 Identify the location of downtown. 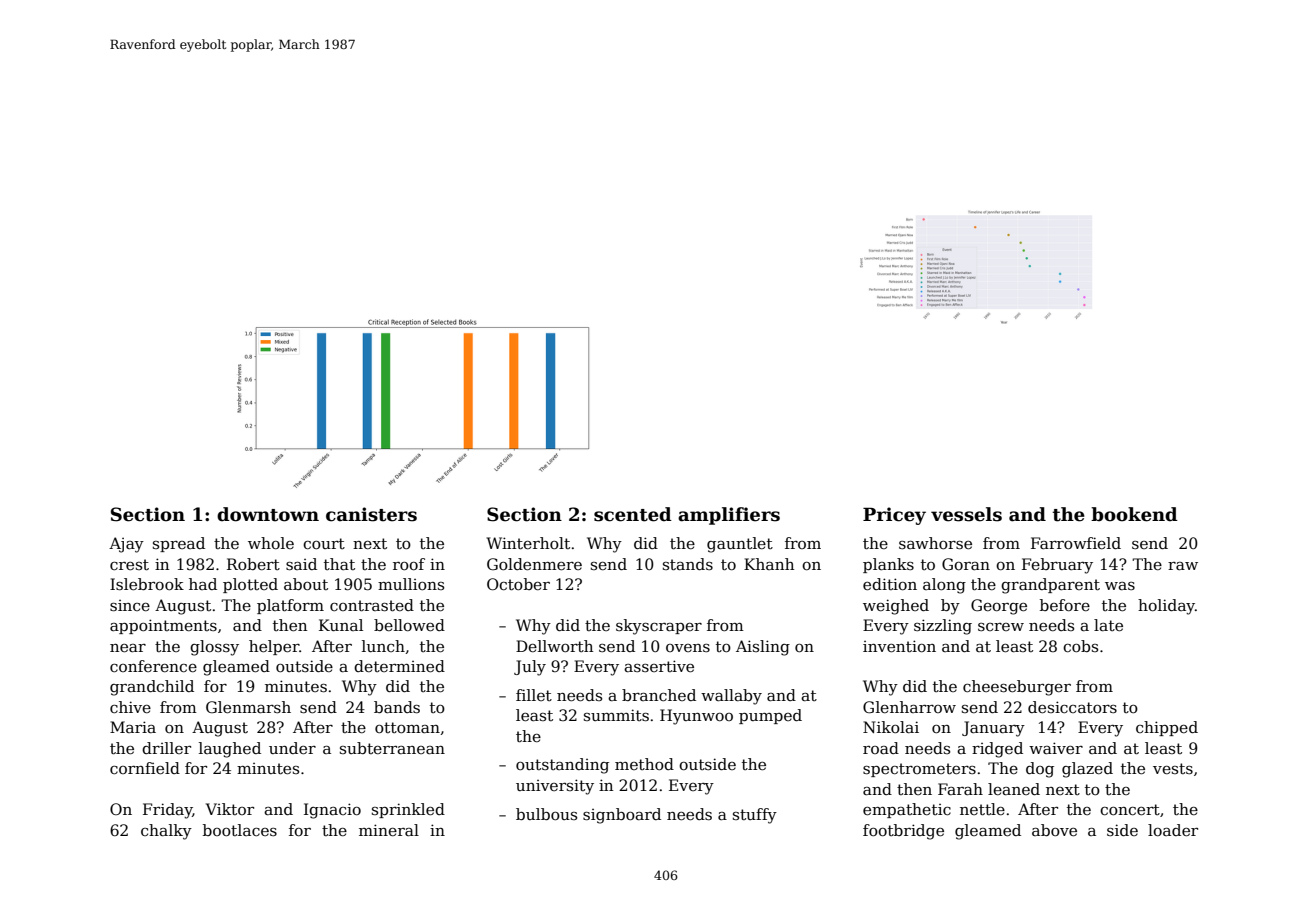
(268, 514).
